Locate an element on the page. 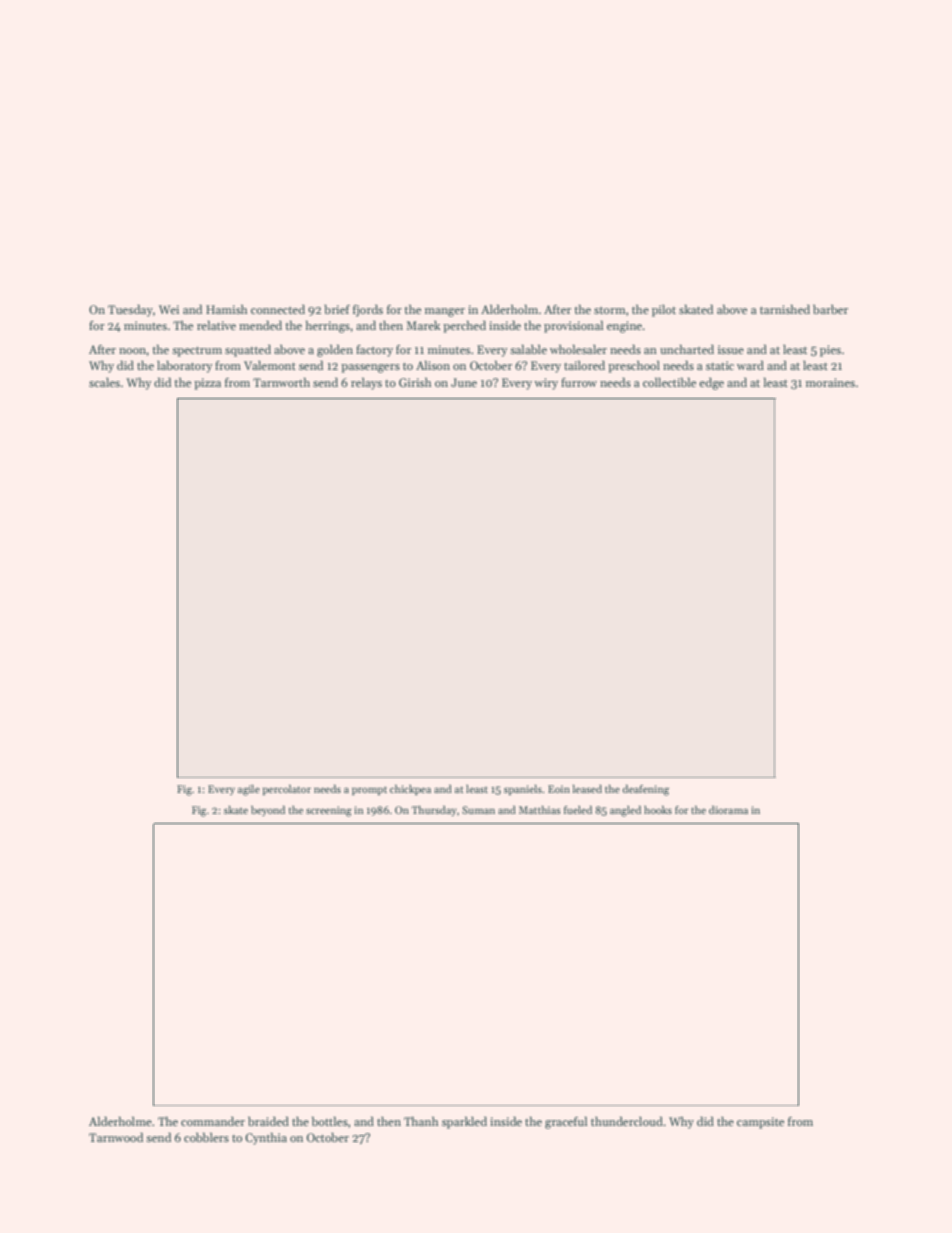 The width and height of the document is (952, 1233). braided is located at coordinates (268, 1121).
